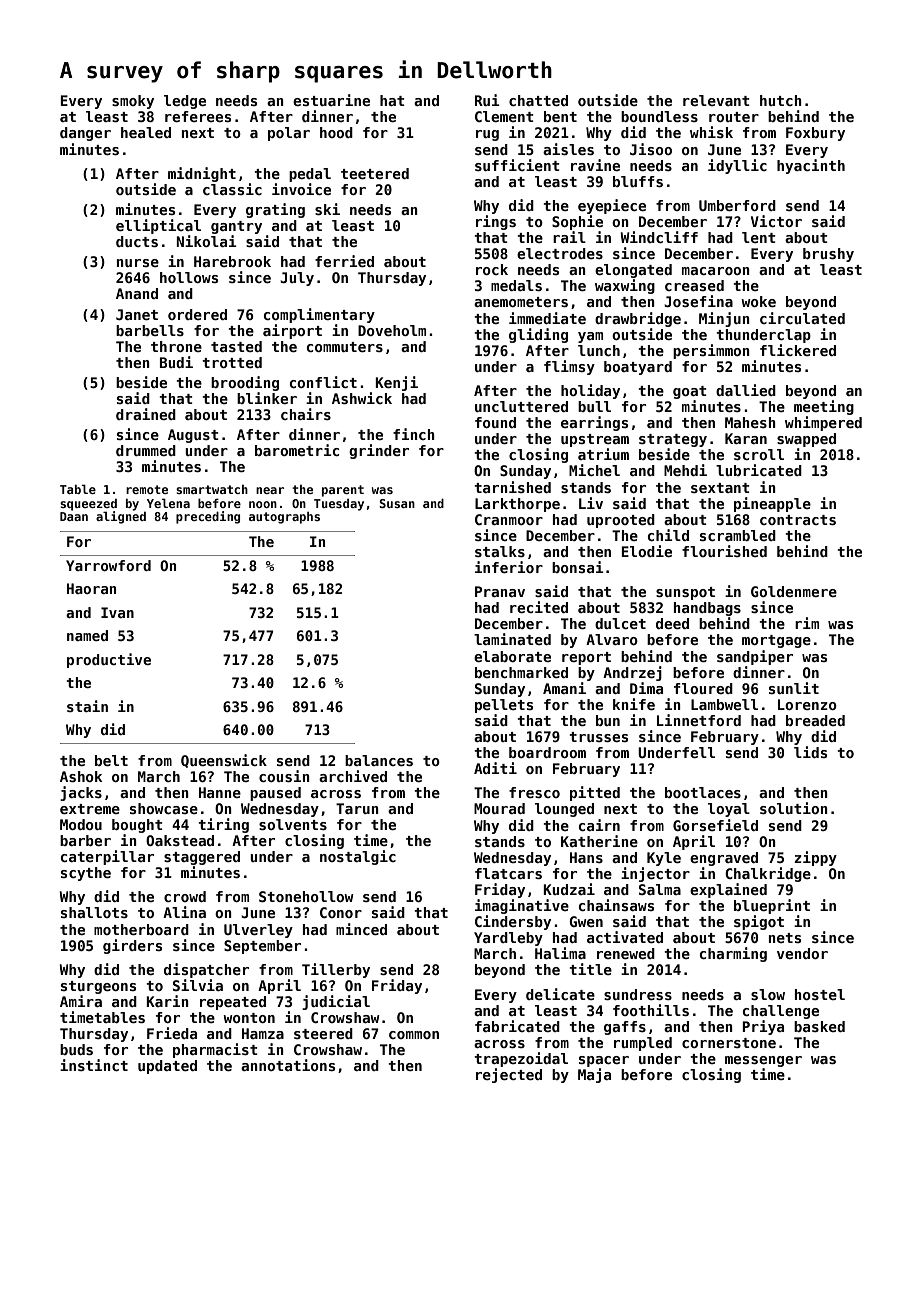 The width and height of the screenshot is (924, 1308). I want to click on swapped, so click(806, 440).
